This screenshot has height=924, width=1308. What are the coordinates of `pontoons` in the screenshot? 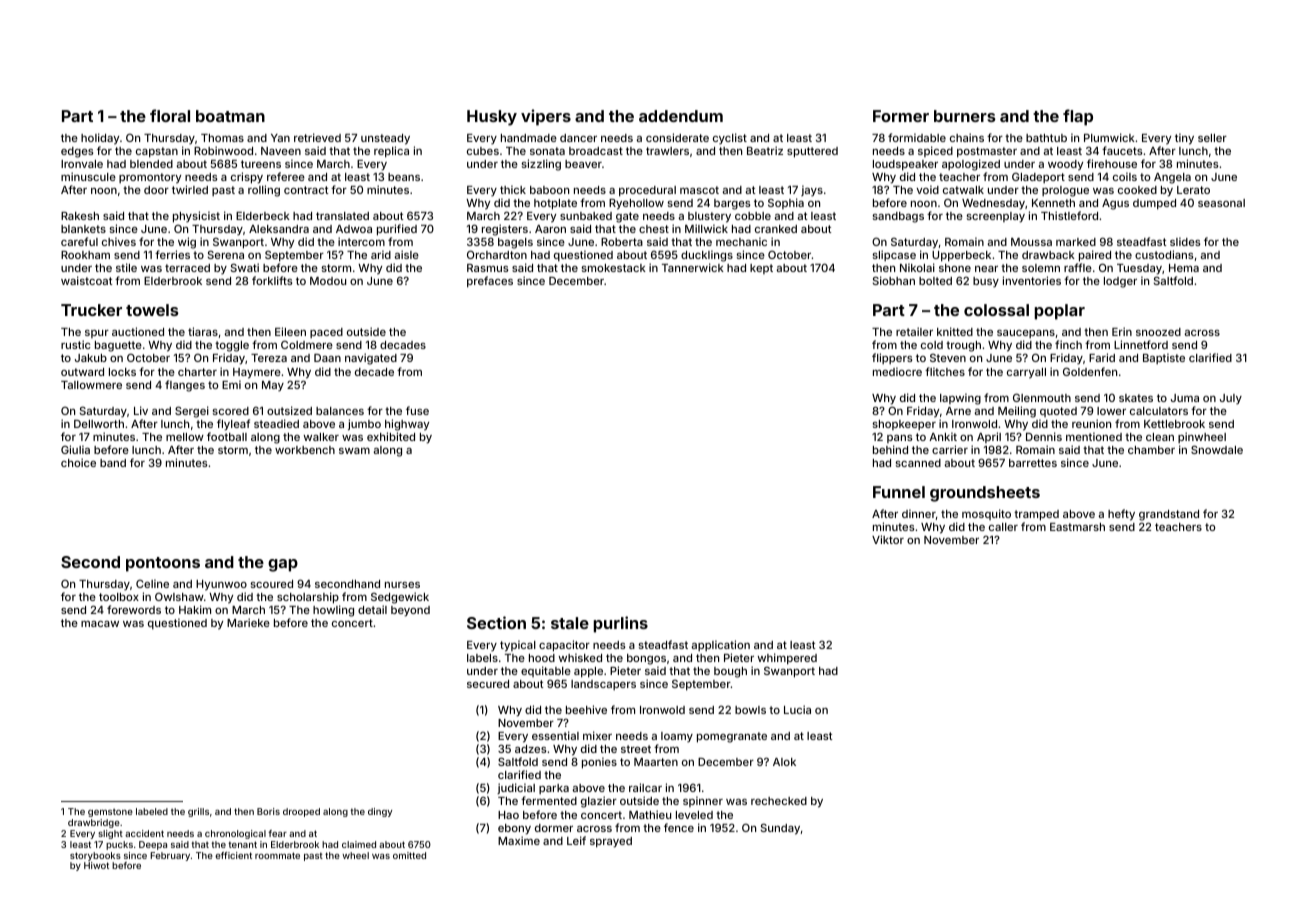 It's located at (163, 564).
